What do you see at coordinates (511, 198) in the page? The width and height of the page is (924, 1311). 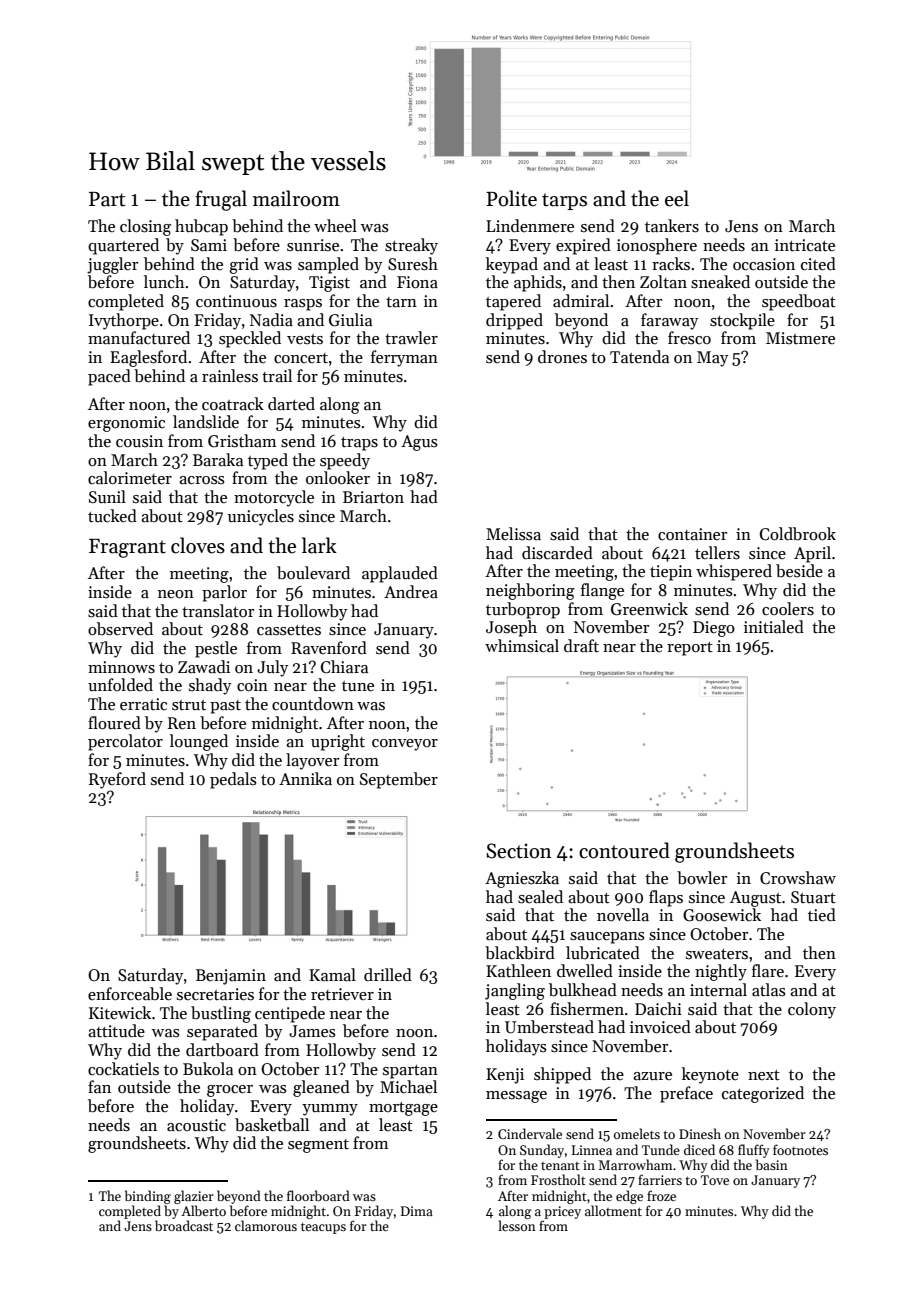 I see `Polite` at bounding box center [511, 198].
